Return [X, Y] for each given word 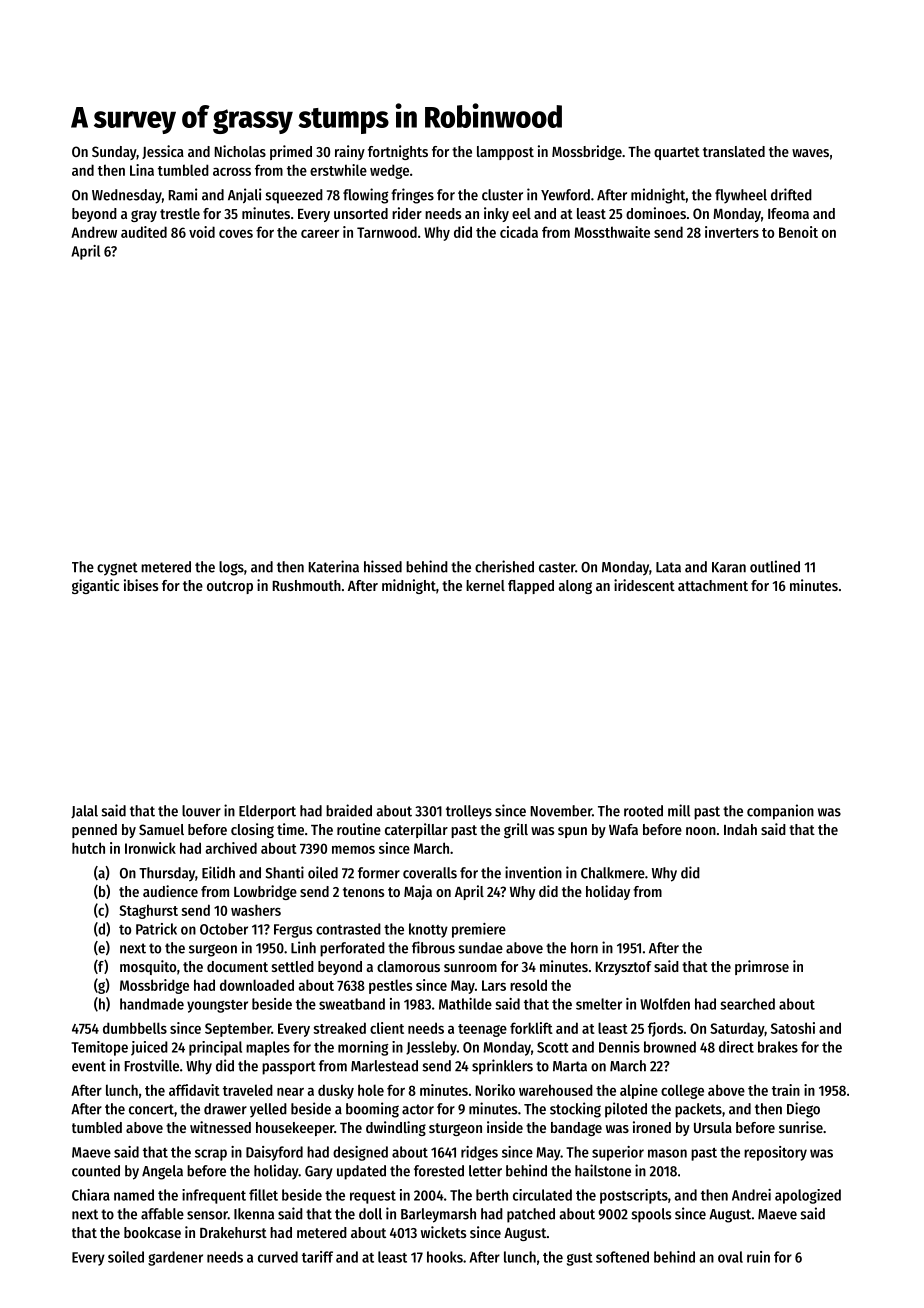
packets [698, 1110]
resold [528, 985]
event [89, 1066]
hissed [383, 566]
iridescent [644, 585]
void [202, 232]
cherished [504, 566]
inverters [732, 232]
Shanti [285, 872]
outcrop [230, 587]
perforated [352, 949]
